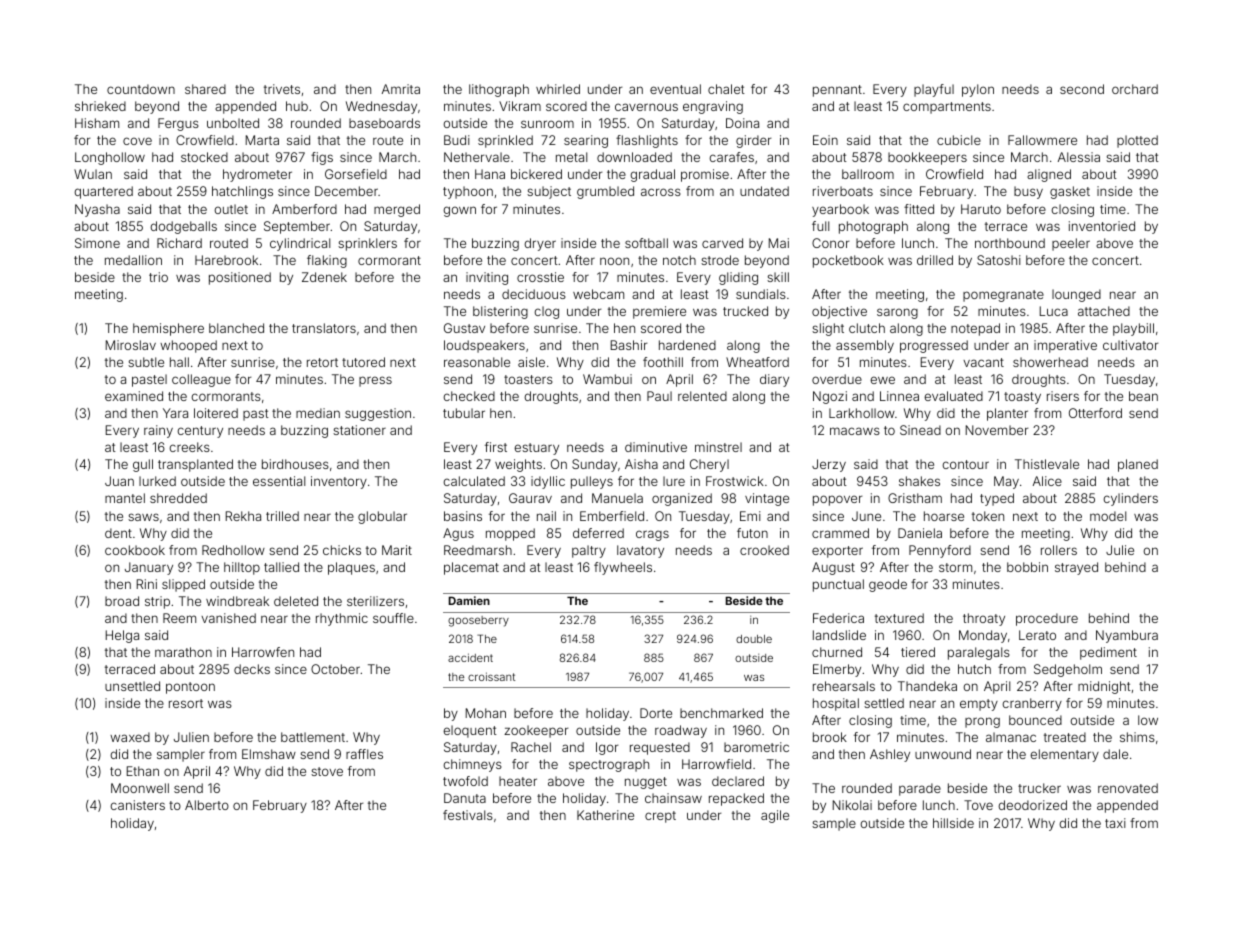 The image size is (1233, 952). What do you see at coordinates (135, 550) in the image?
I see `cookbook` at bounding box center [135, 550].
